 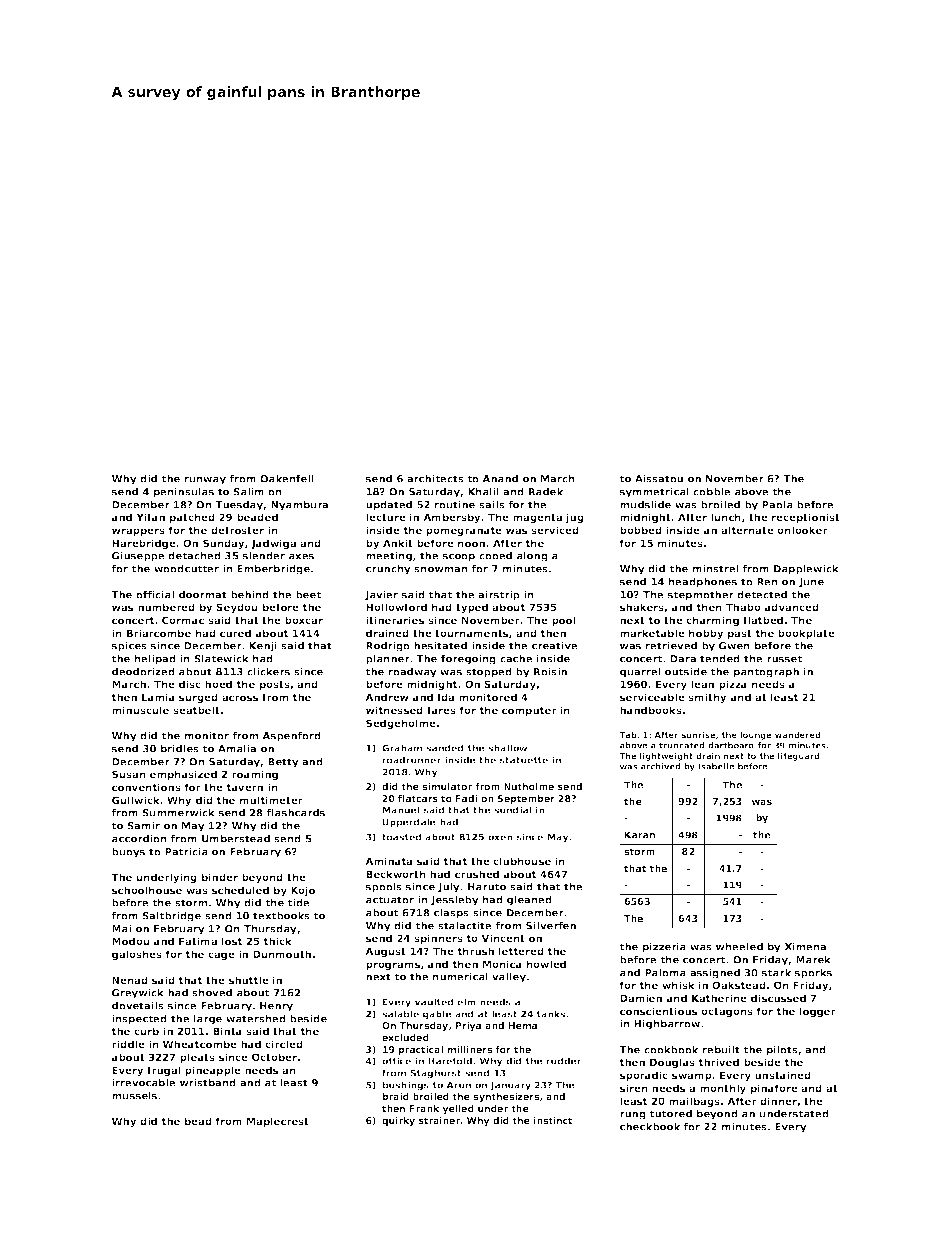 I want to click on mussels, so click(x=134, y=1096).
